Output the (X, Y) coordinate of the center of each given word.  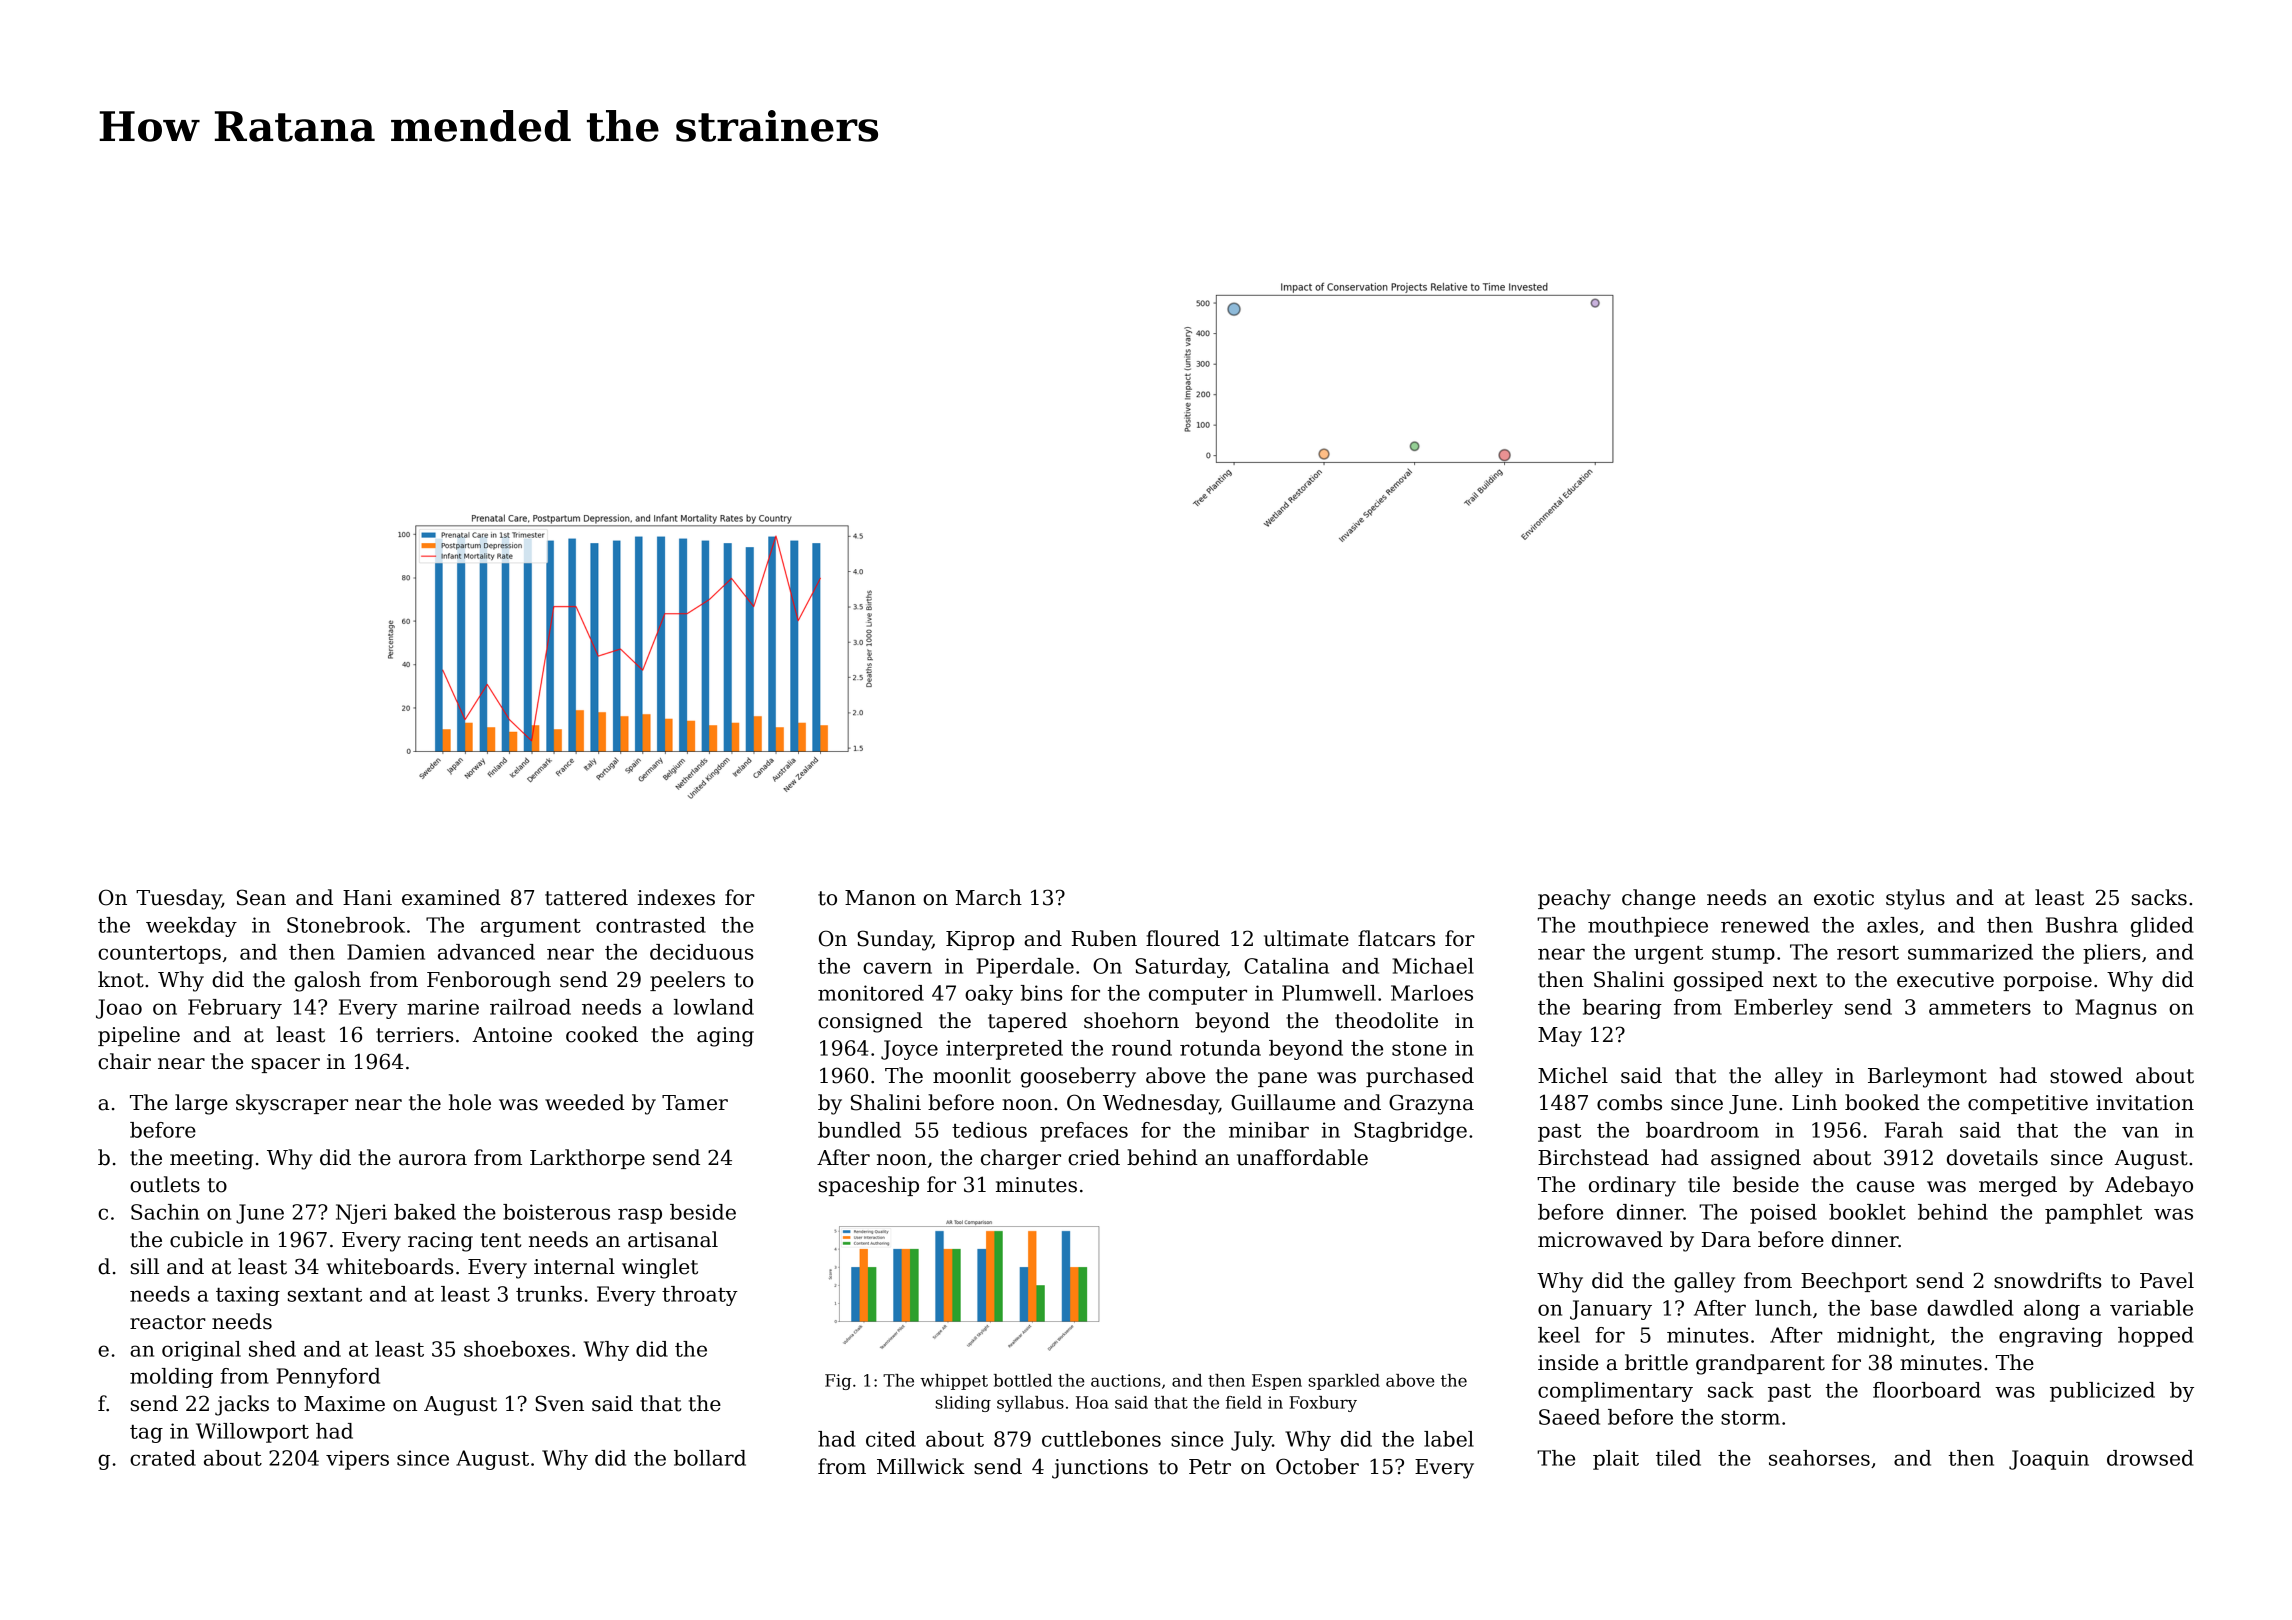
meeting (211, 1160)
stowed (2086, 1075)
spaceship (869, 1186)
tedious (989, 1130)
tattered (586, 897)
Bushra (2082, 925)
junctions (1100, 1469)
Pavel (2167, 1280)
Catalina (1286, 966)
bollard (710, 1458)
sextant (325, 1295)
